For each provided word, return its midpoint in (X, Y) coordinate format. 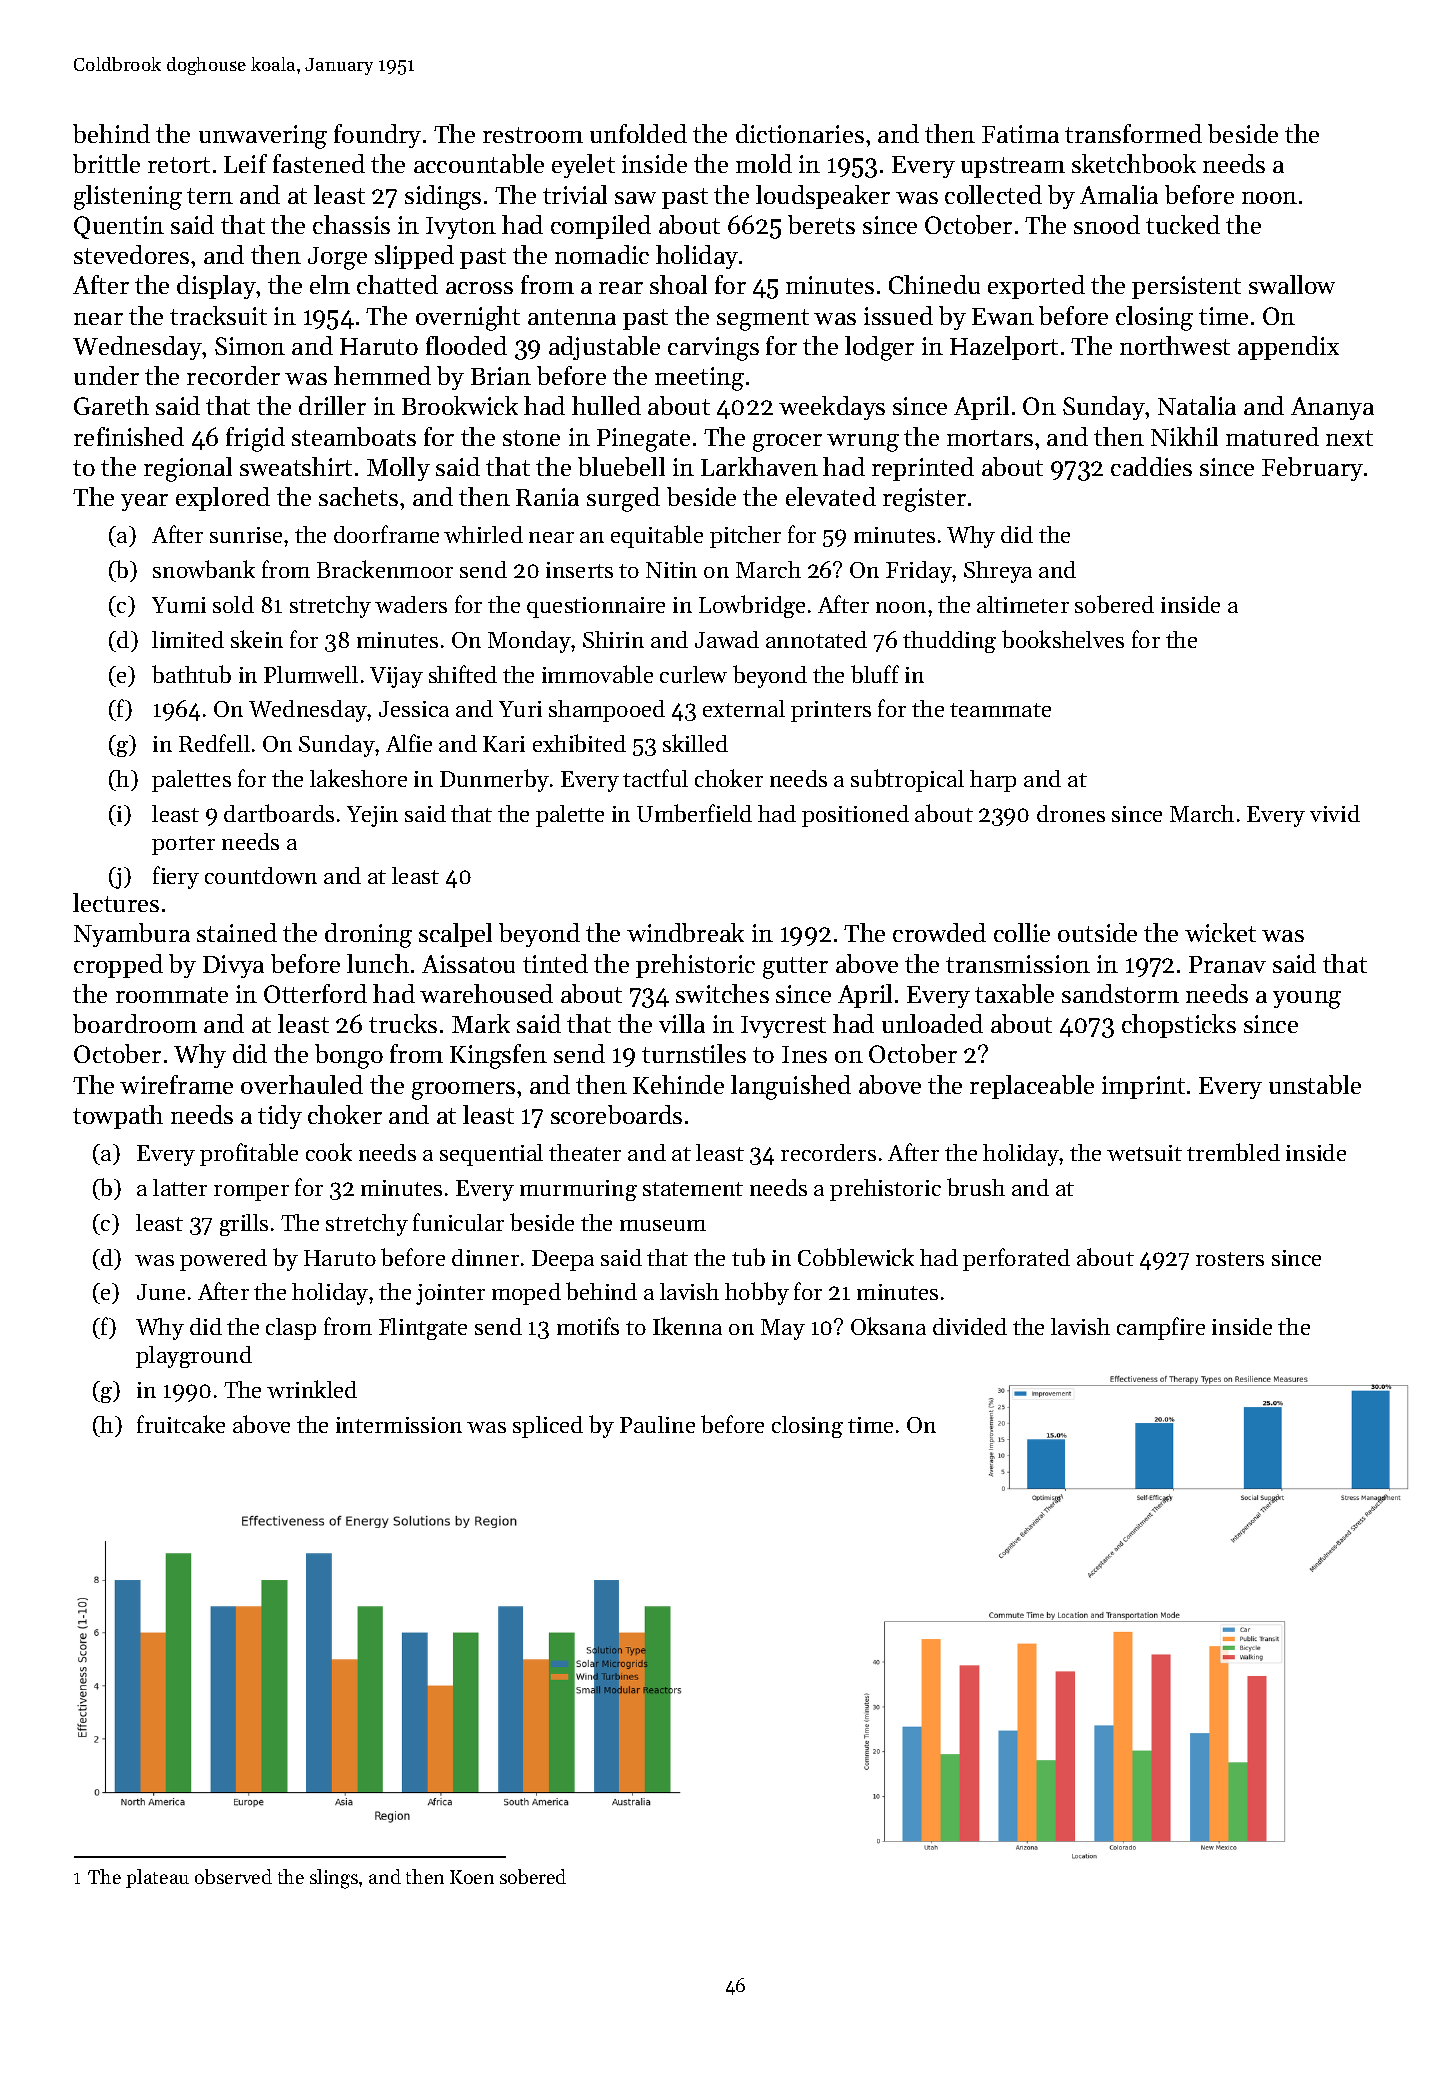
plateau (157, 1878)
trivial (575, 194)
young (1307, 1000)
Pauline (657, 1424)
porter (183, 845)
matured (1272, 436)
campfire (1161, 1328)
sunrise (246, 535)
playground (194, 1357)
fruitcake (181, 1424)
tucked (1183, 224)
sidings (443, 197)
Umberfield (694, 813)
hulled (606, 405)
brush (976, 1187)
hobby (757, 1293)
